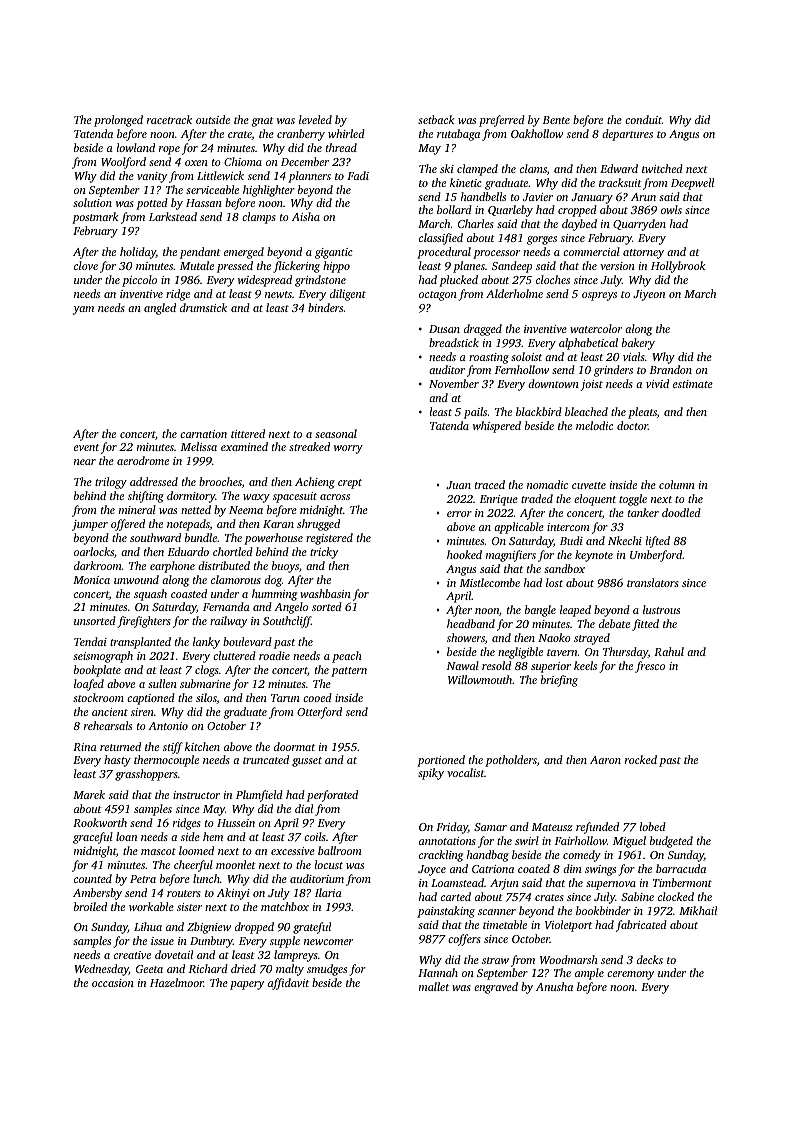 Image resolution: width=791 pixels, height=1123 pixels. Describe the element at coordinates (346, 133) in the screenshot. I see `whirled` at that location.
